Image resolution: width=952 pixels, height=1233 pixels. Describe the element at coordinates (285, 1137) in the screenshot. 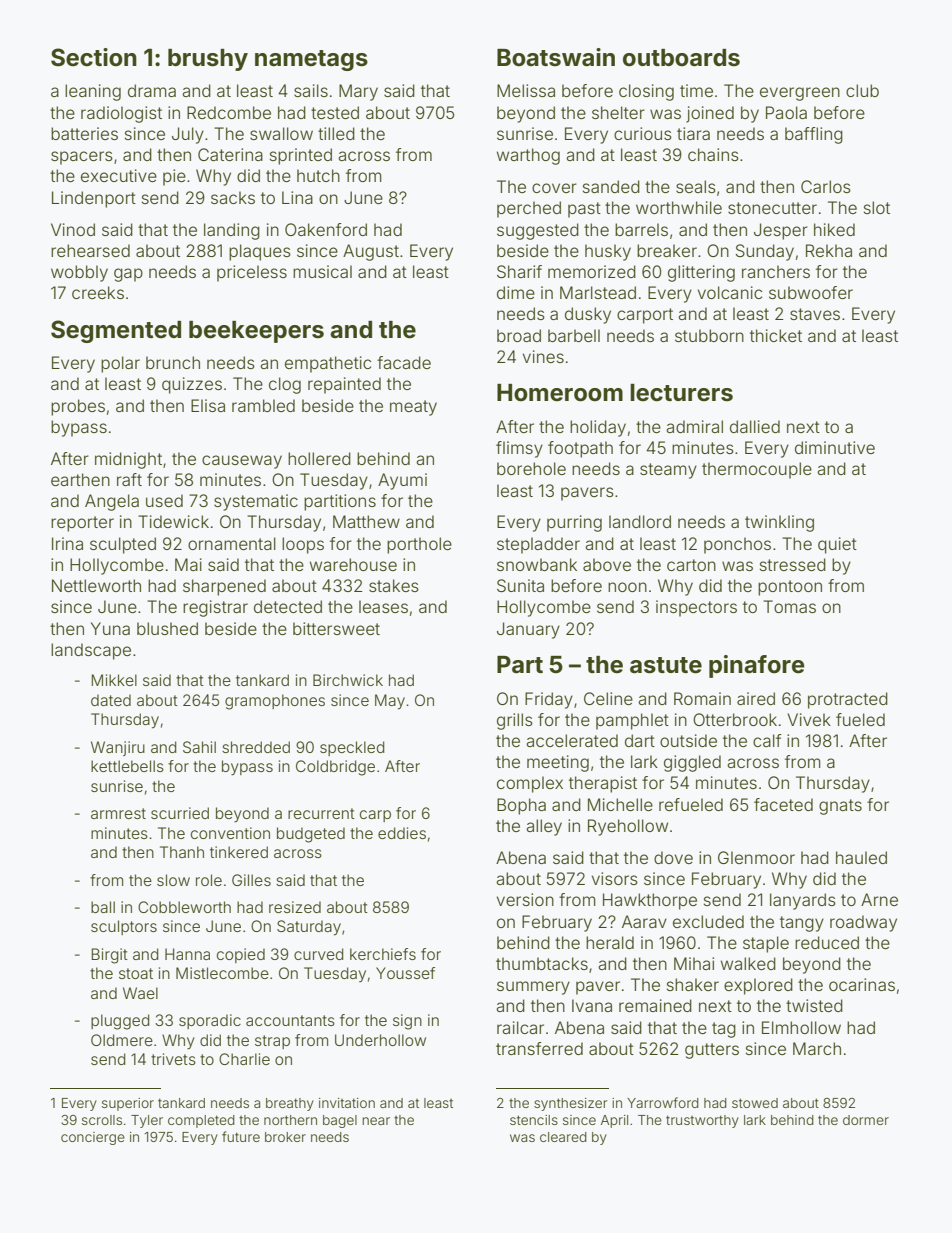

I see `broker` at that location.
